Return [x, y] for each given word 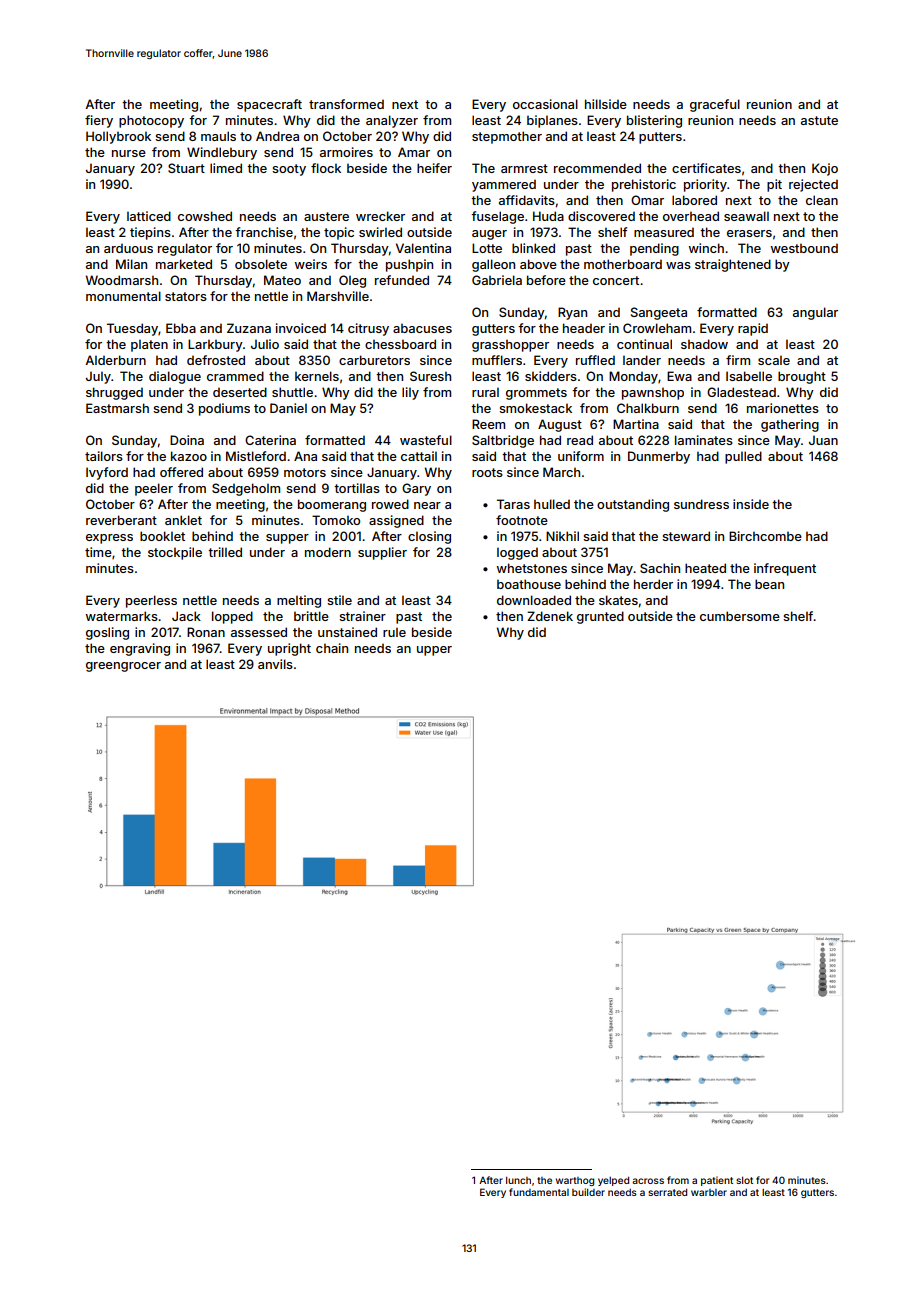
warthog [575, 1181]
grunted [600, 617]
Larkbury [215, 345]
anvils [275, 664]
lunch [518, 1180]
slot [744, 1180]
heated [705, 568]
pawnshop [653, 393]
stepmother [507, 137]
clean [822, 200]
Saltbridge [503, 441]
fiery [99, 121]
